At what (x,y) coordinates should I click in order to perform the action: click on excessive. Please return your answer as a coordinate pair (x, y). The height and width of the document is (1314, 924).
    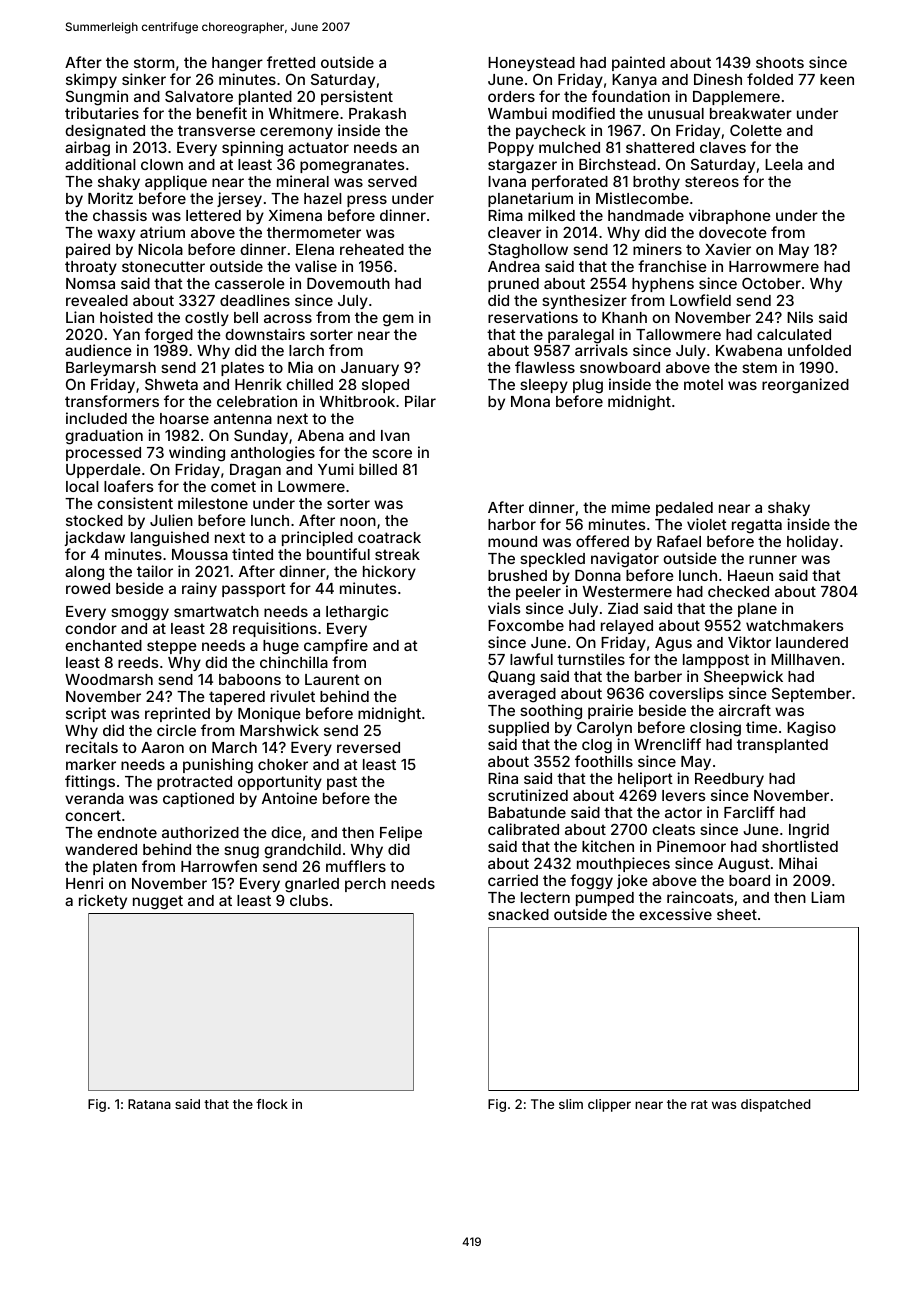
    Looking at the image, I should click on (675, 914).
